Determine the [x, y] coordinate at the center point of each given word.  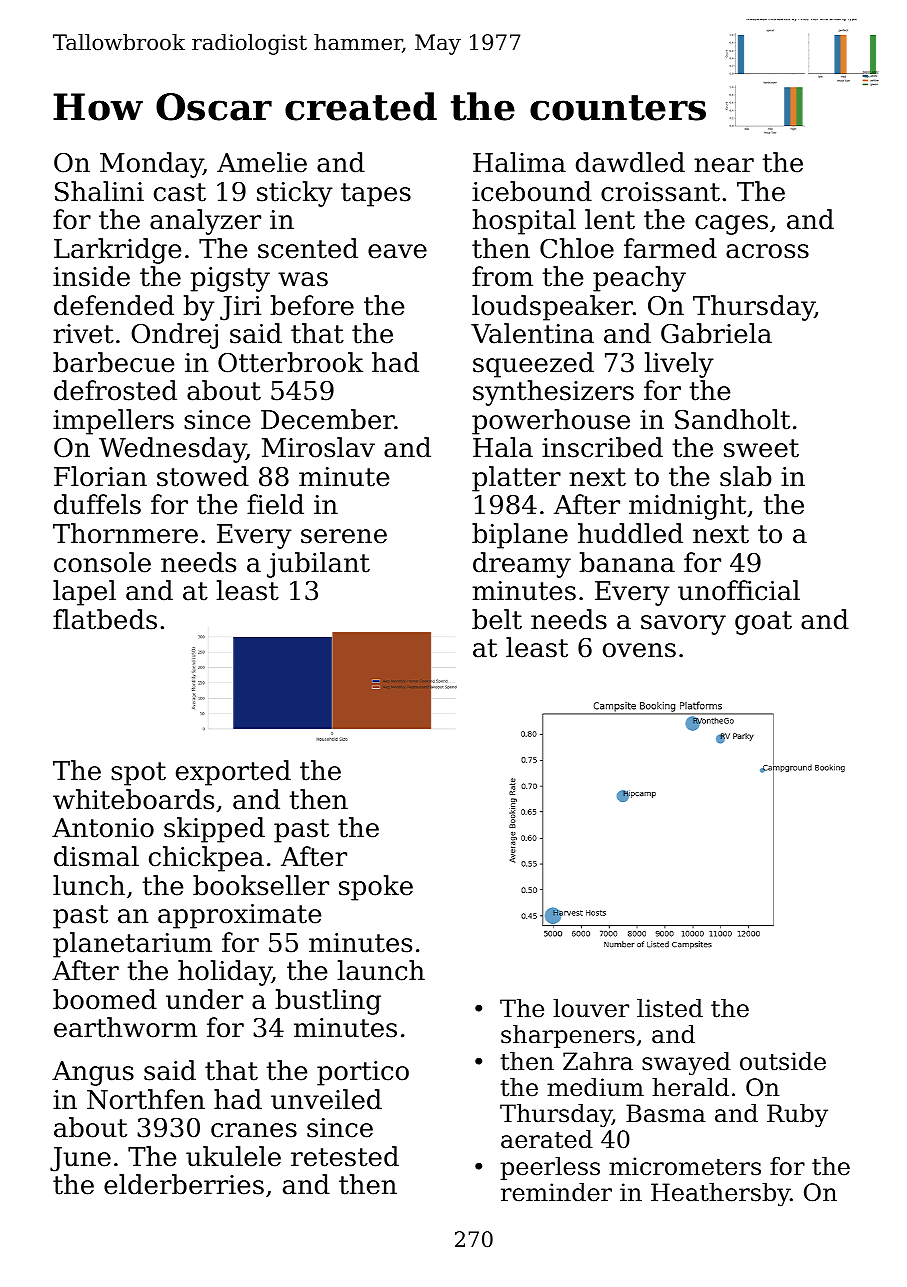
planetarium [132, 945]
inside [91, 276]
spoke [376, 888]
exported [233, 773]
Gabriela [716, 333]
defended [114, 305]
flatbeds [105, 619]
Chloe [577, 248]
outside [783, 1061]
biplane [520, 536]
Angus [93, 1073]
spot [138, 774]
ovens [639, 650]
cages [731, 225]
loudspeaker [552, 308]
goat [763, 623]
